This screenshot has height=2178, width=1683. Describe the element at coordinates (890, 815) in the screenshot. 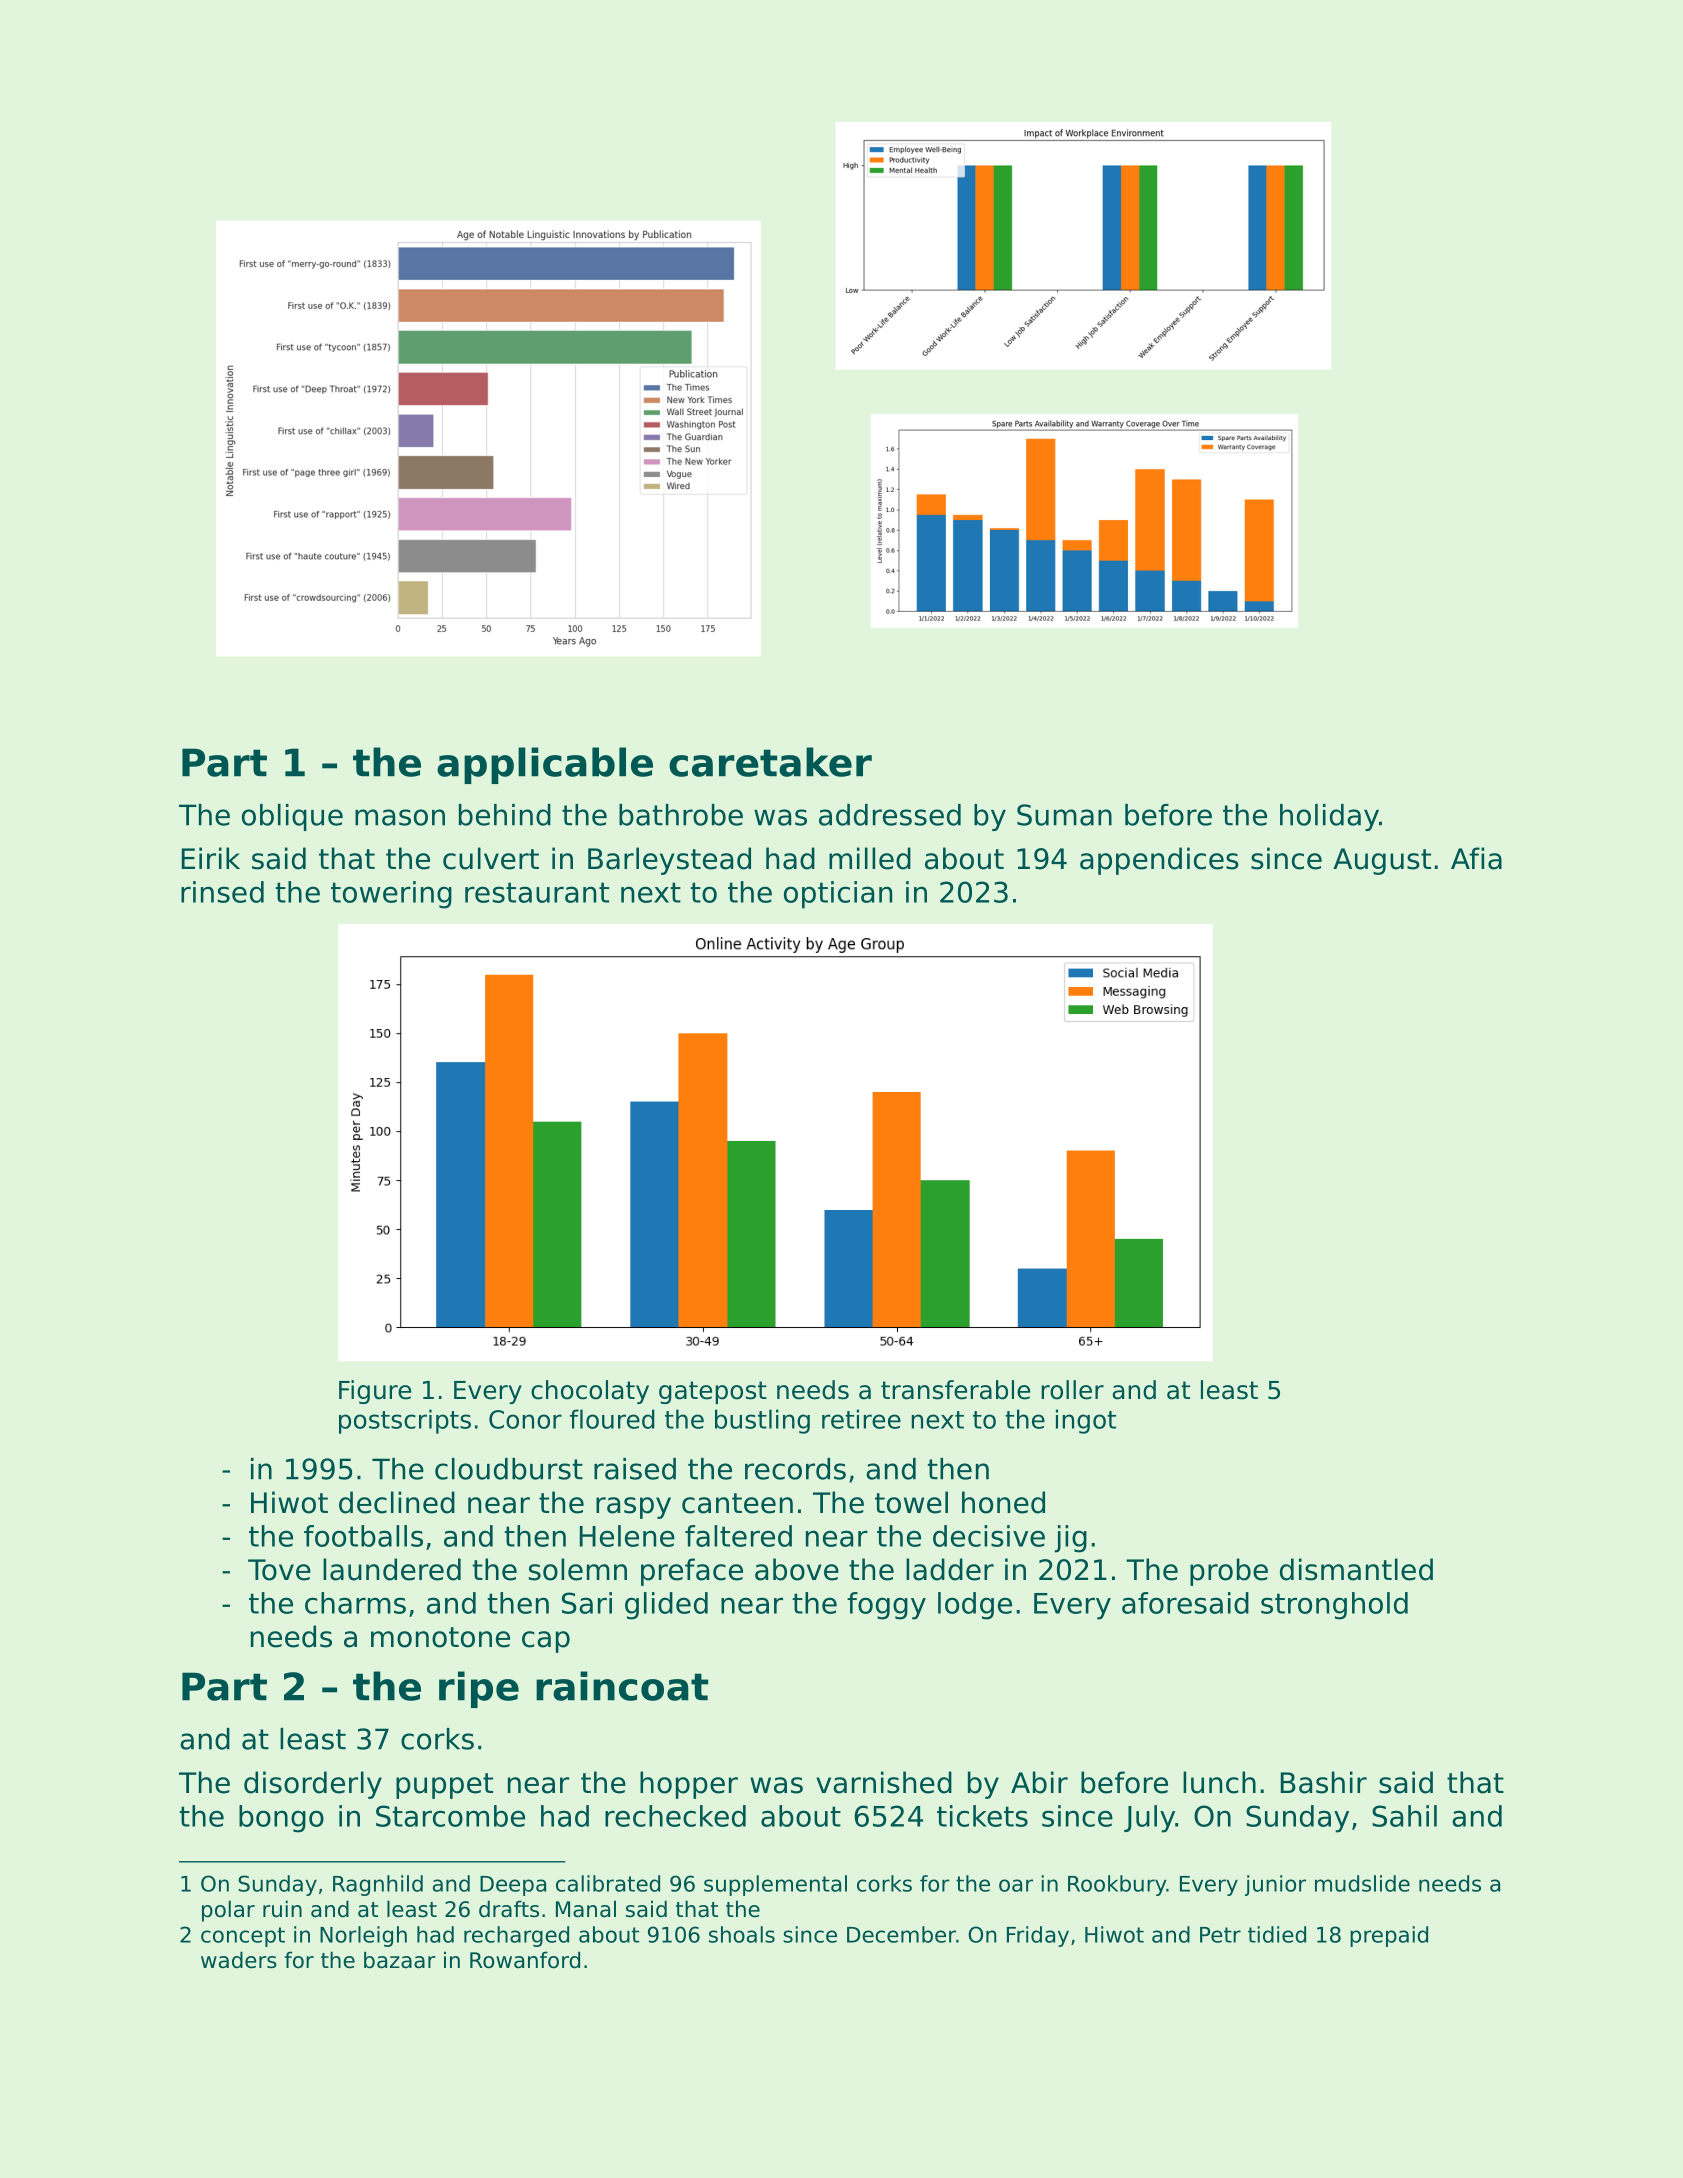

I see `addressed` at that location.
